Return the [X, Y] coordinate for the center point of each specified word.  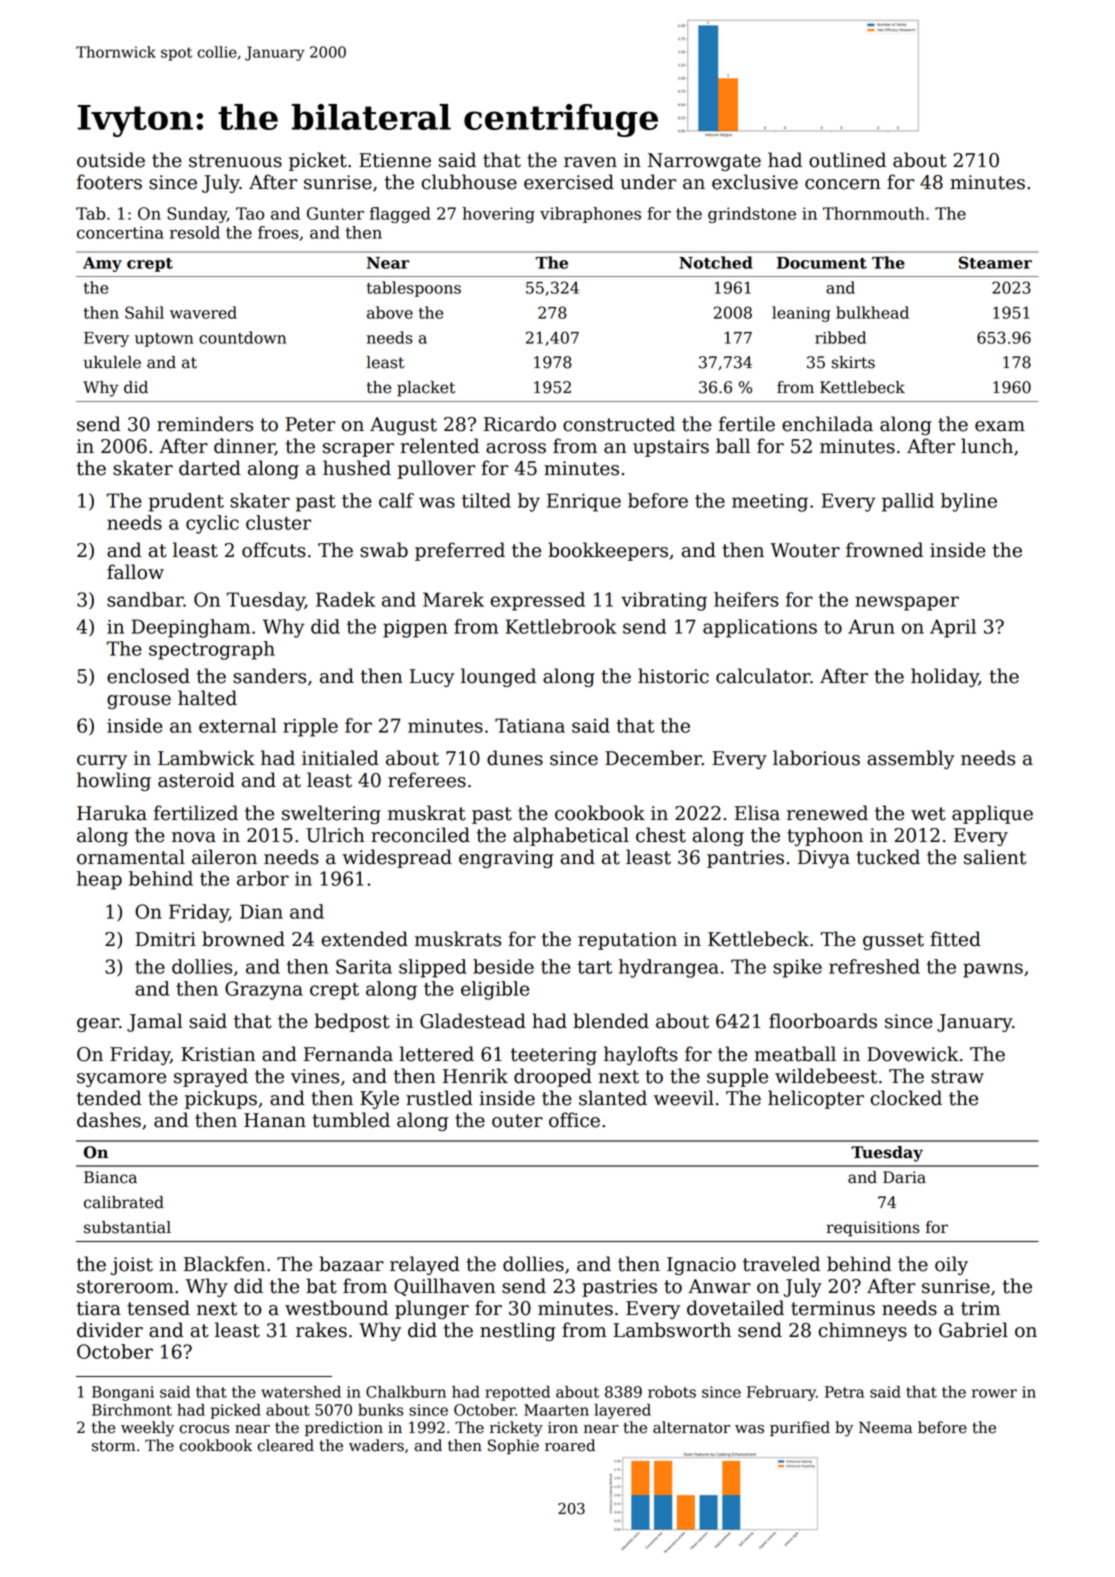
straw [957, 1077]
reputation [627, 941]
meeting [770, 503]
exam [1000, 426]
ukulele [112, 362]
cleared [285, 1445]
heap [99, 880]
